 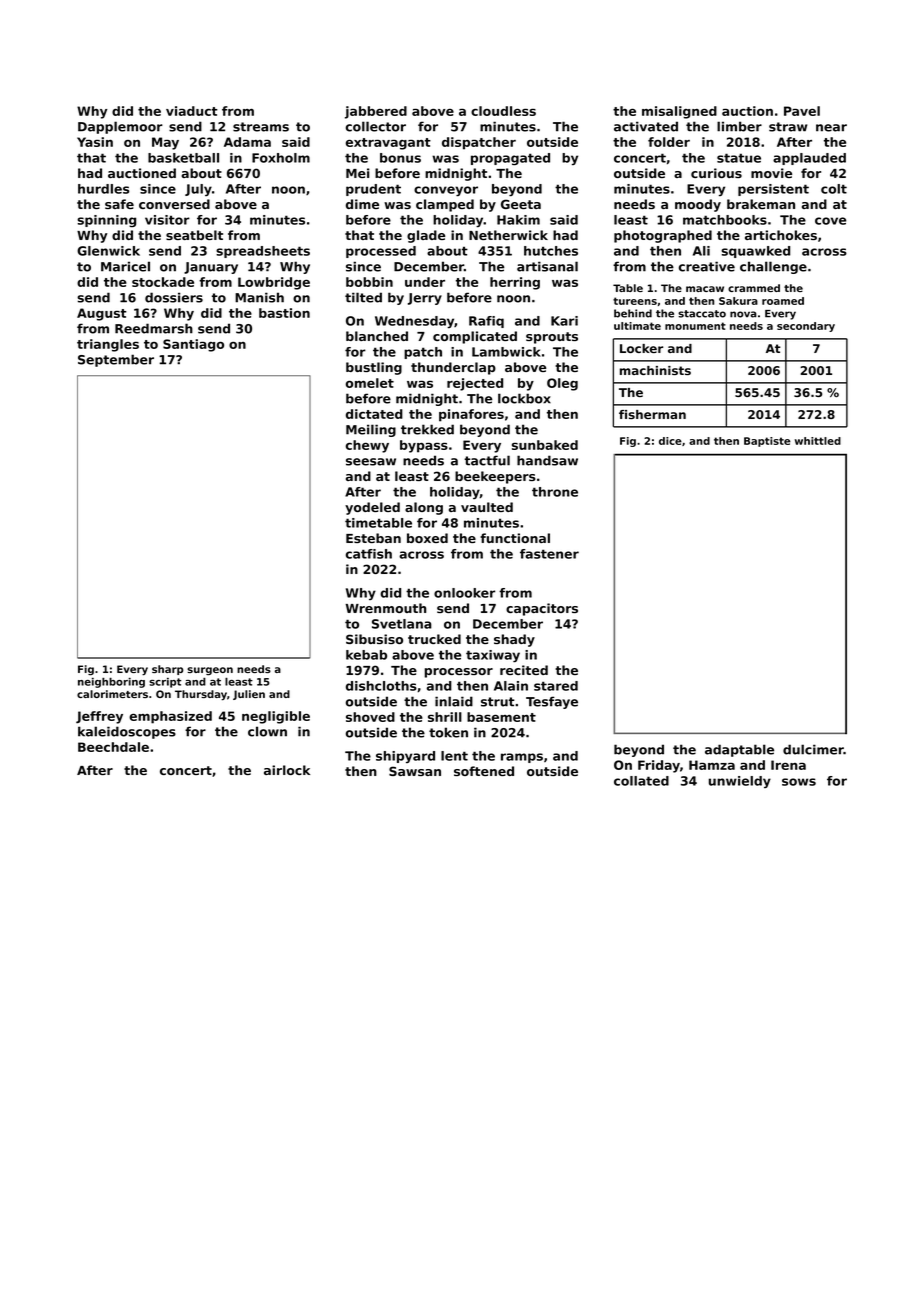 I want to click on catfish, so click(x=369, y=554).
